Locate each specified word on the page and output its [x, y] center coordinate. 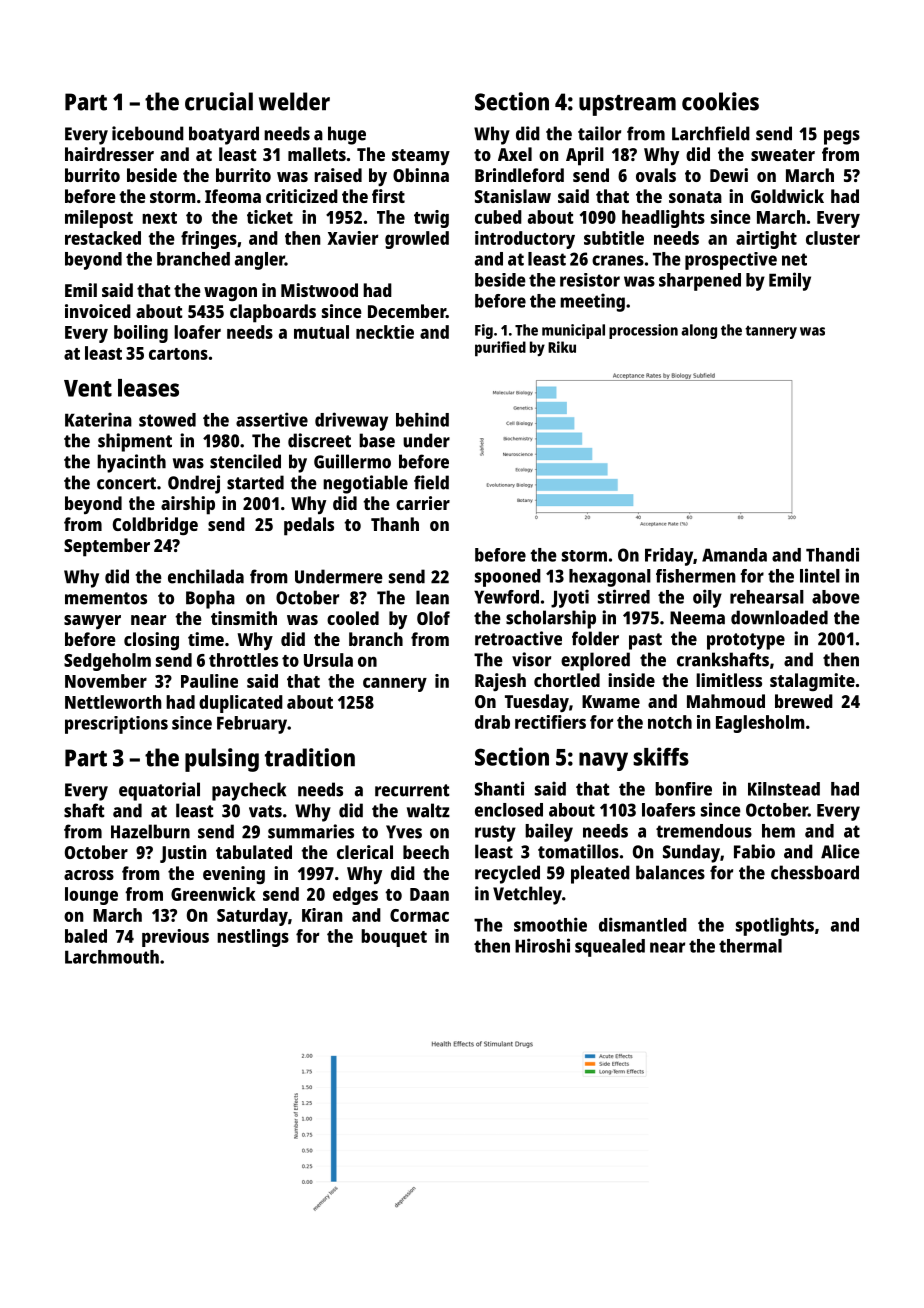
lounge [91, 896]
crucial [219, 101]
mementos [106, 598]
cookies [720, 101]
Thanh [395, 524]
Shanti [499, 788]
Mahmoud [726, 701]
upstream [627, 105]
